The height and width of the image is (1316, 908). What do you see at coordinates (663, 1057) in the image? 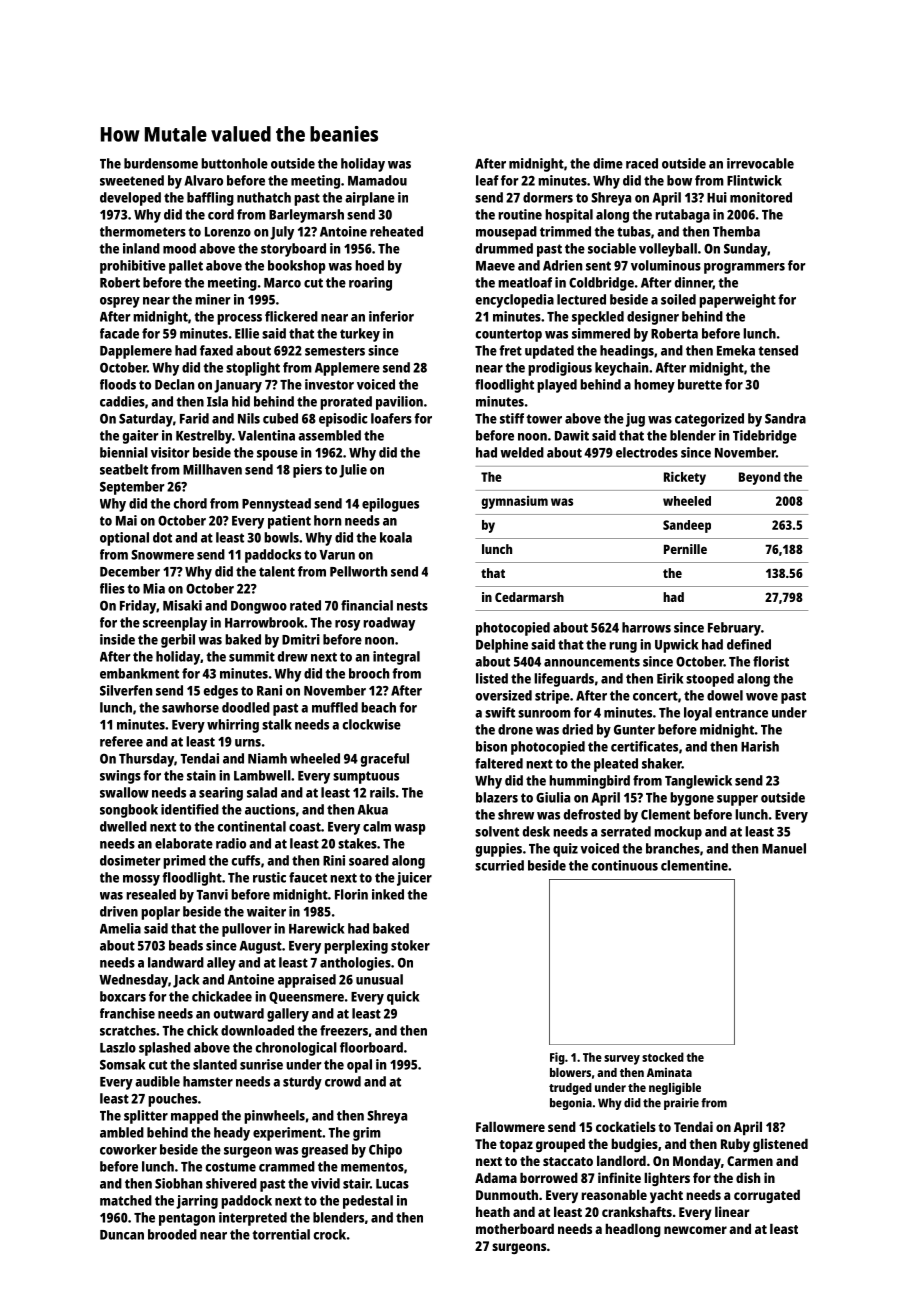
I see `stocked` at bounding box center [663, 1057].
